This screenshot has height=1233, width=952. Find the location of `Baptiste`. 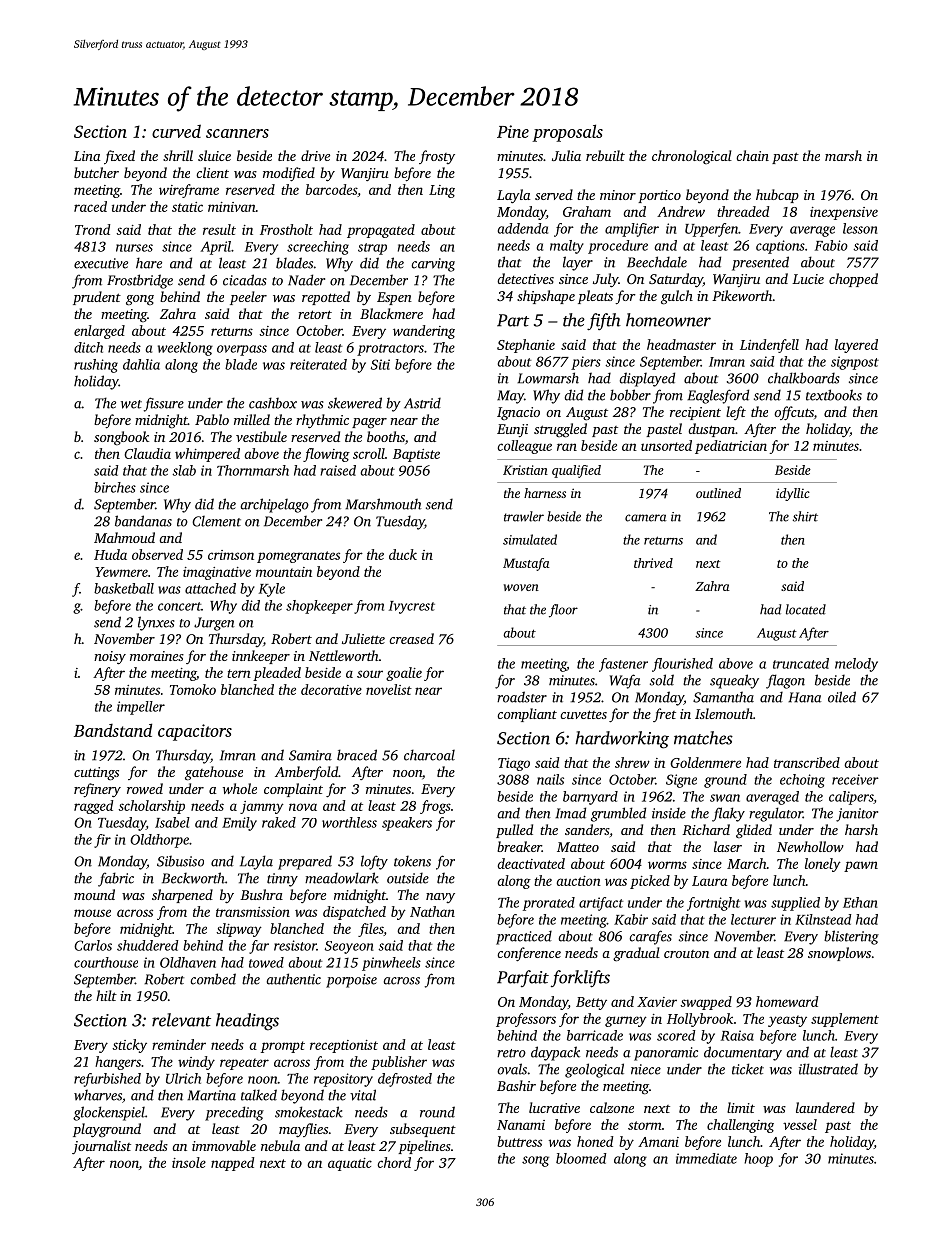

Baptiste is located at coordinates (416, 455).
